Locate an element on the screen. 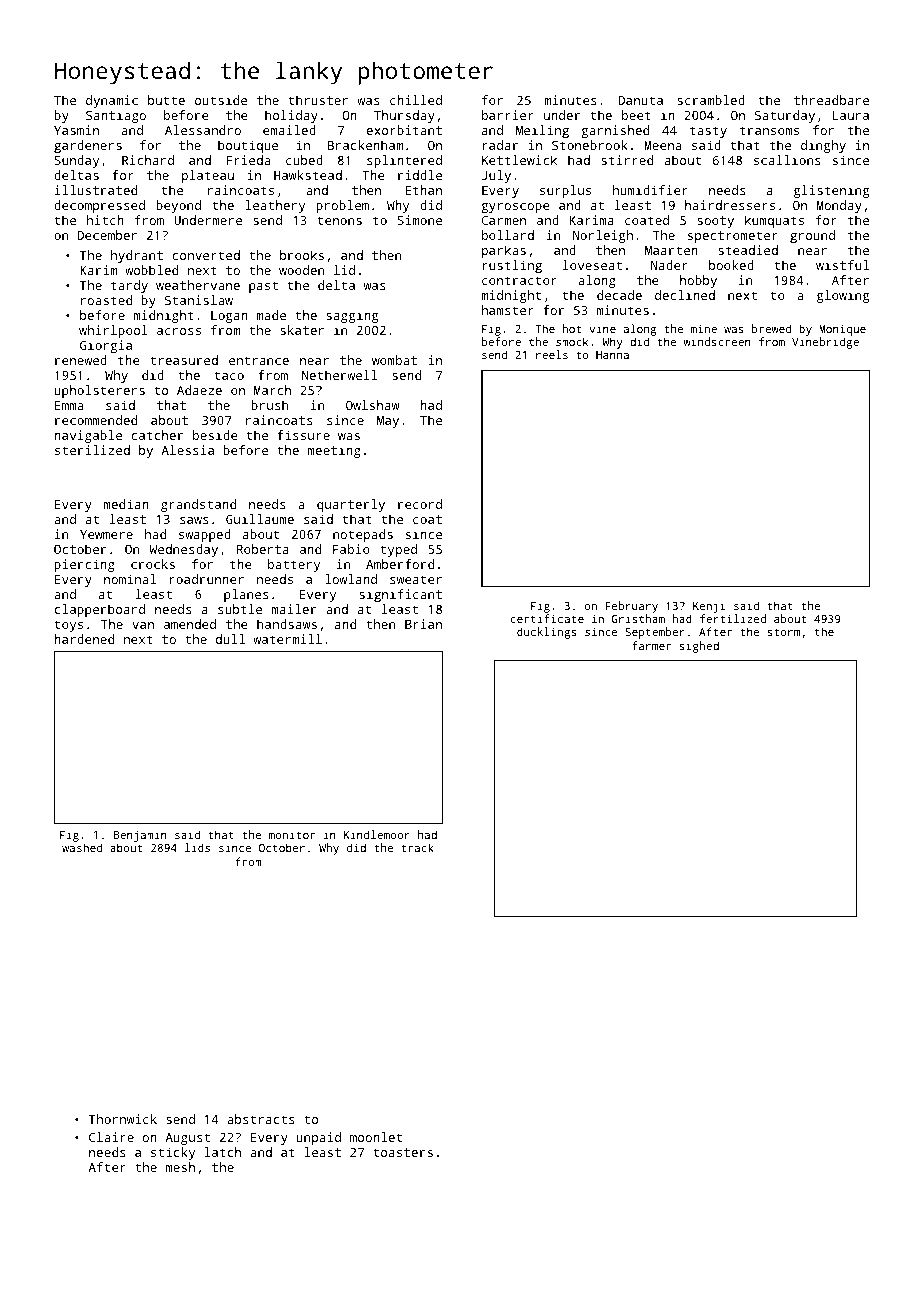  thruster is located at coordinates (318, 100).
